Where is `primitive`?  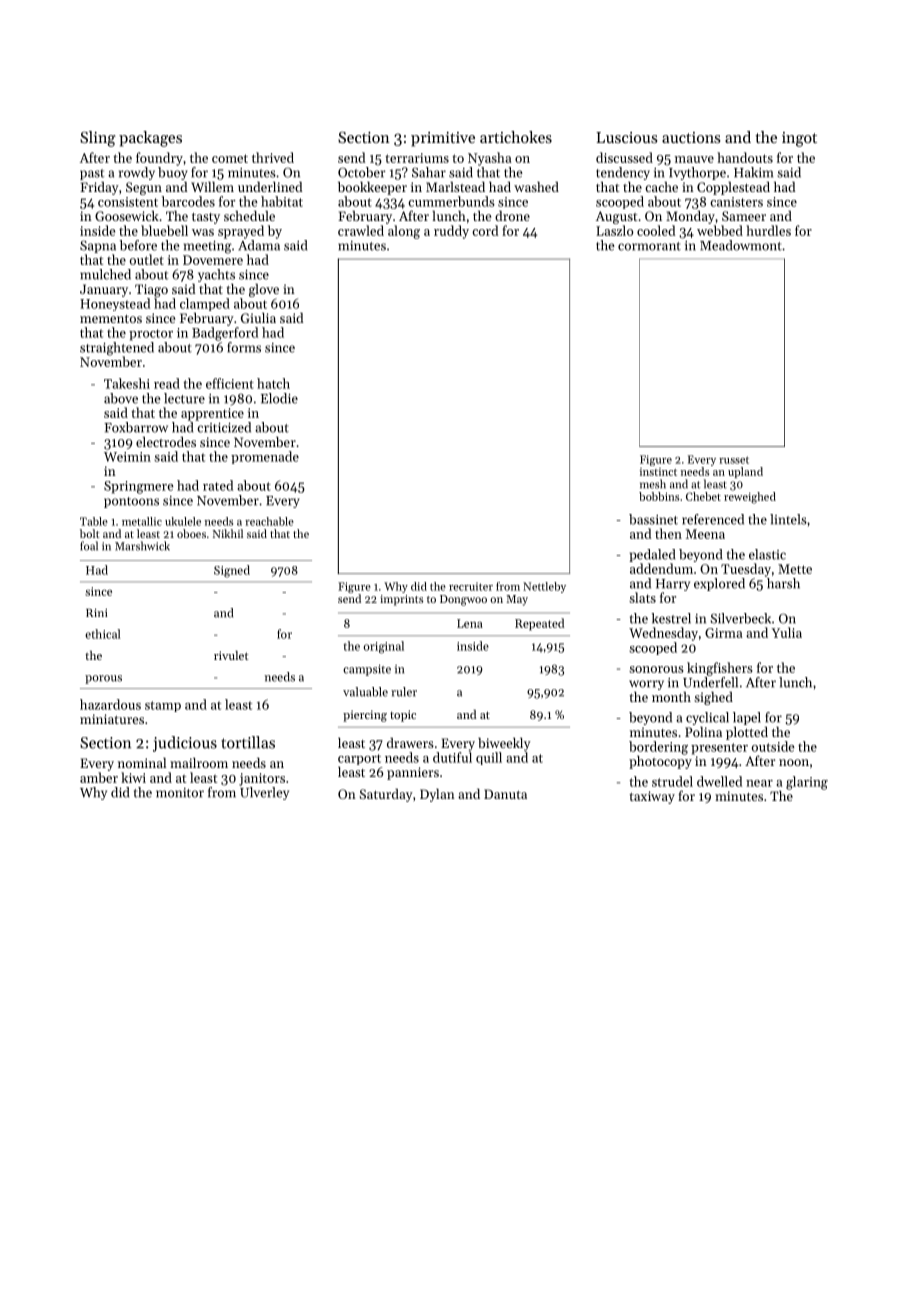 primitive is located at coordinates (443, 139).
